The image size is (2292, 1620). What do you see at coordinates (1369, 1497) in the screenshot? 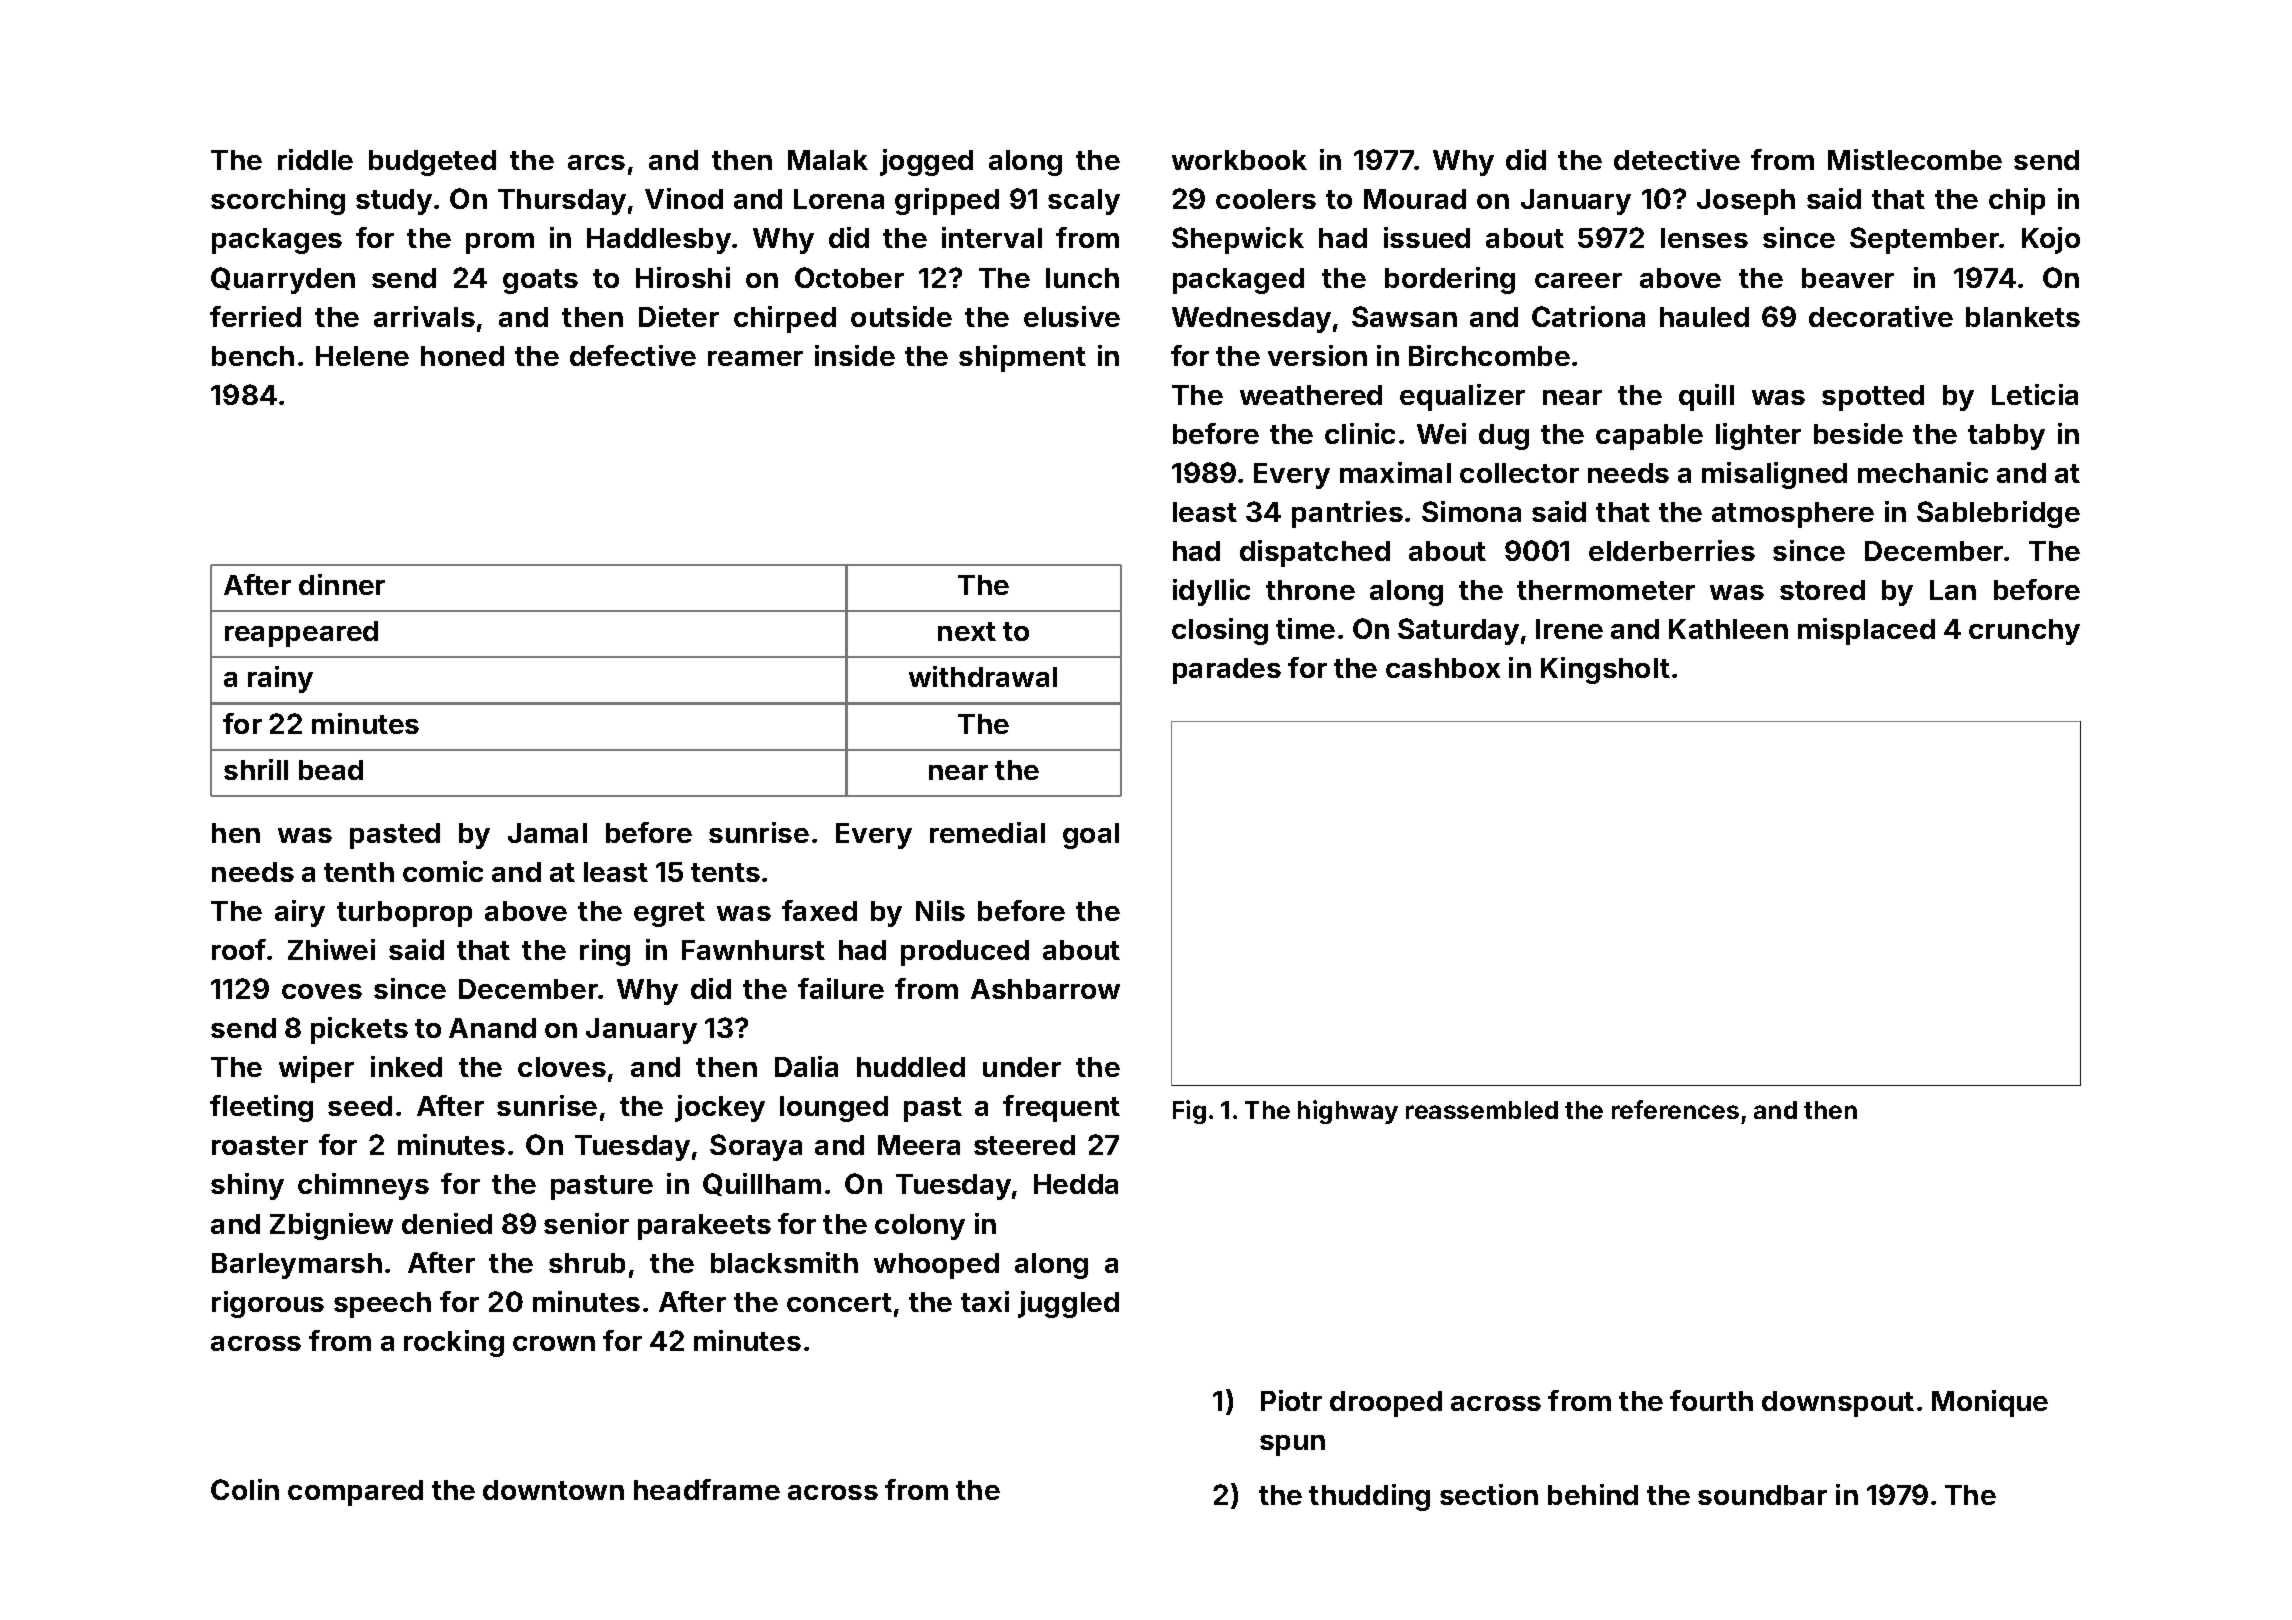
I see `thudding` at bounding box center [1369, 1497].
